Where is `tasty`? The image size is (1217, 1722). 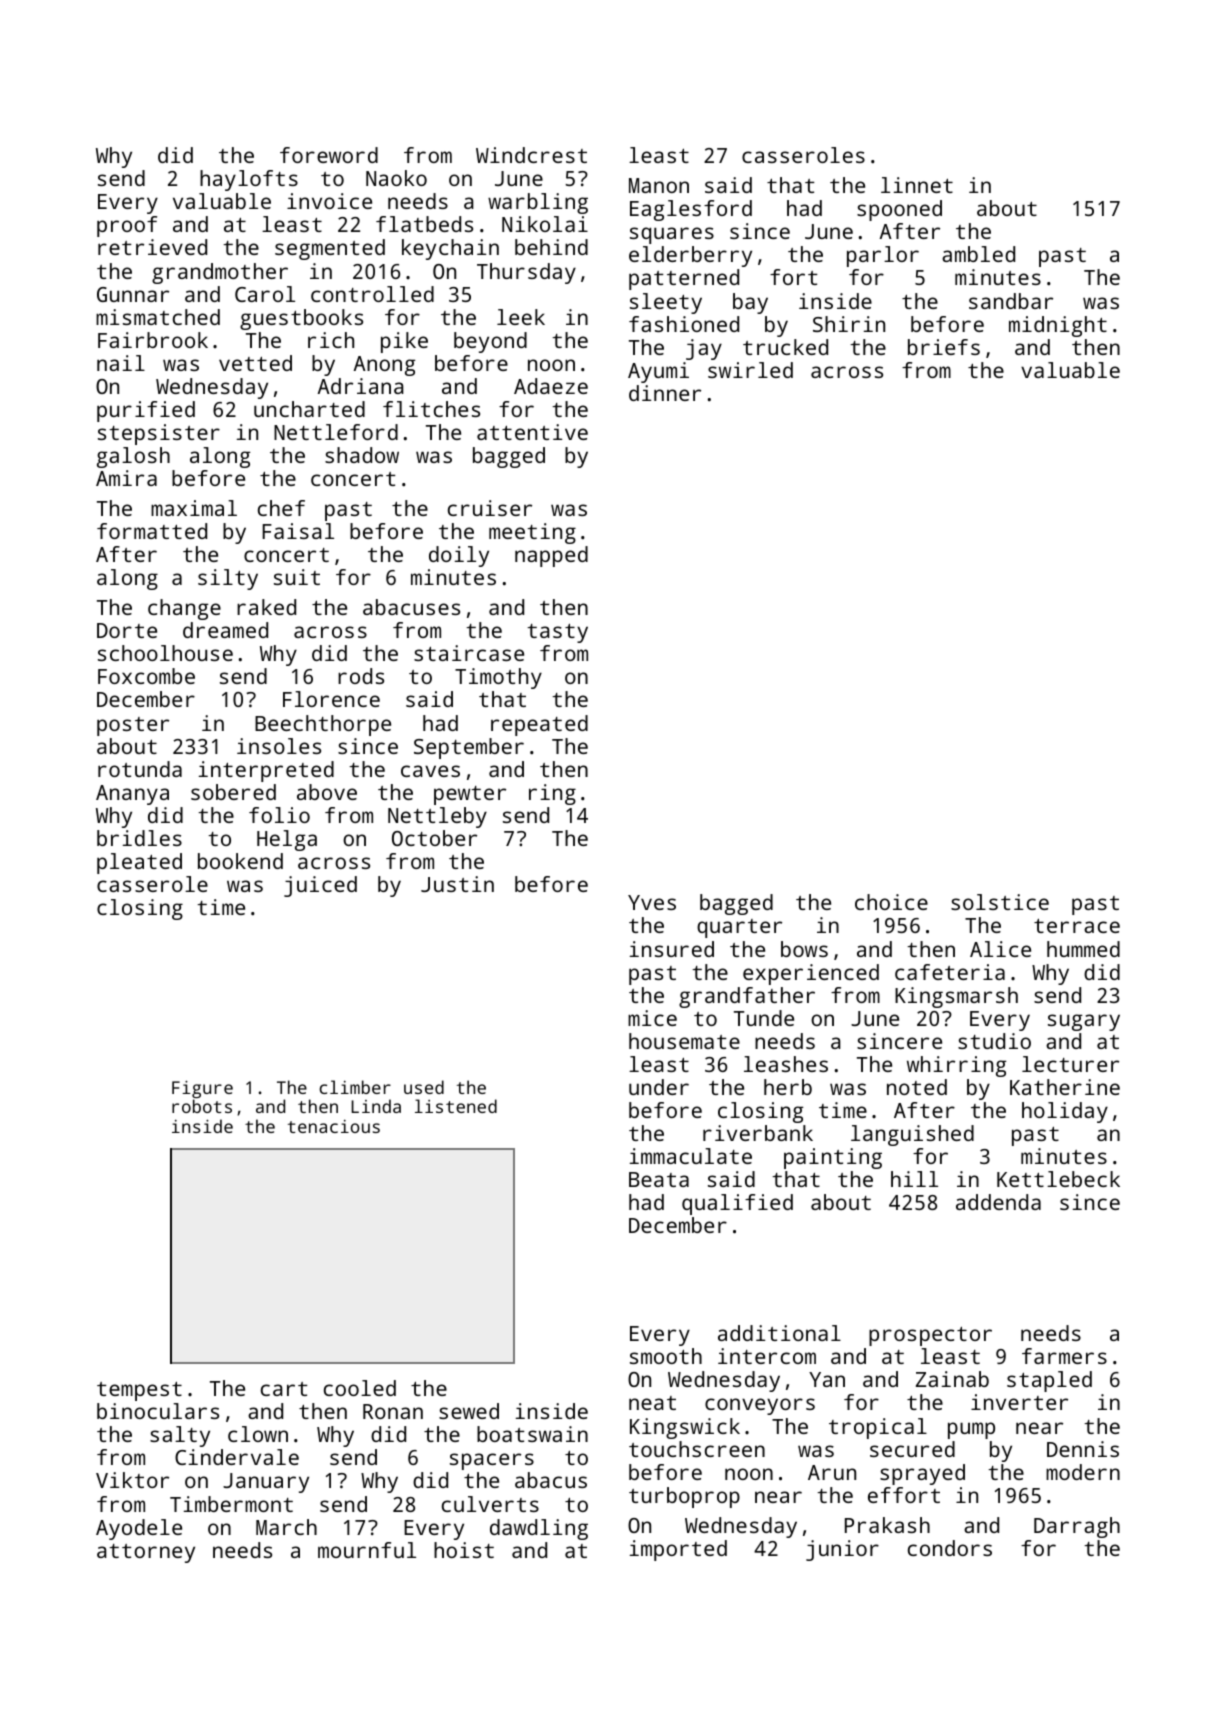
tasty is located at coordinates (557, 633).
